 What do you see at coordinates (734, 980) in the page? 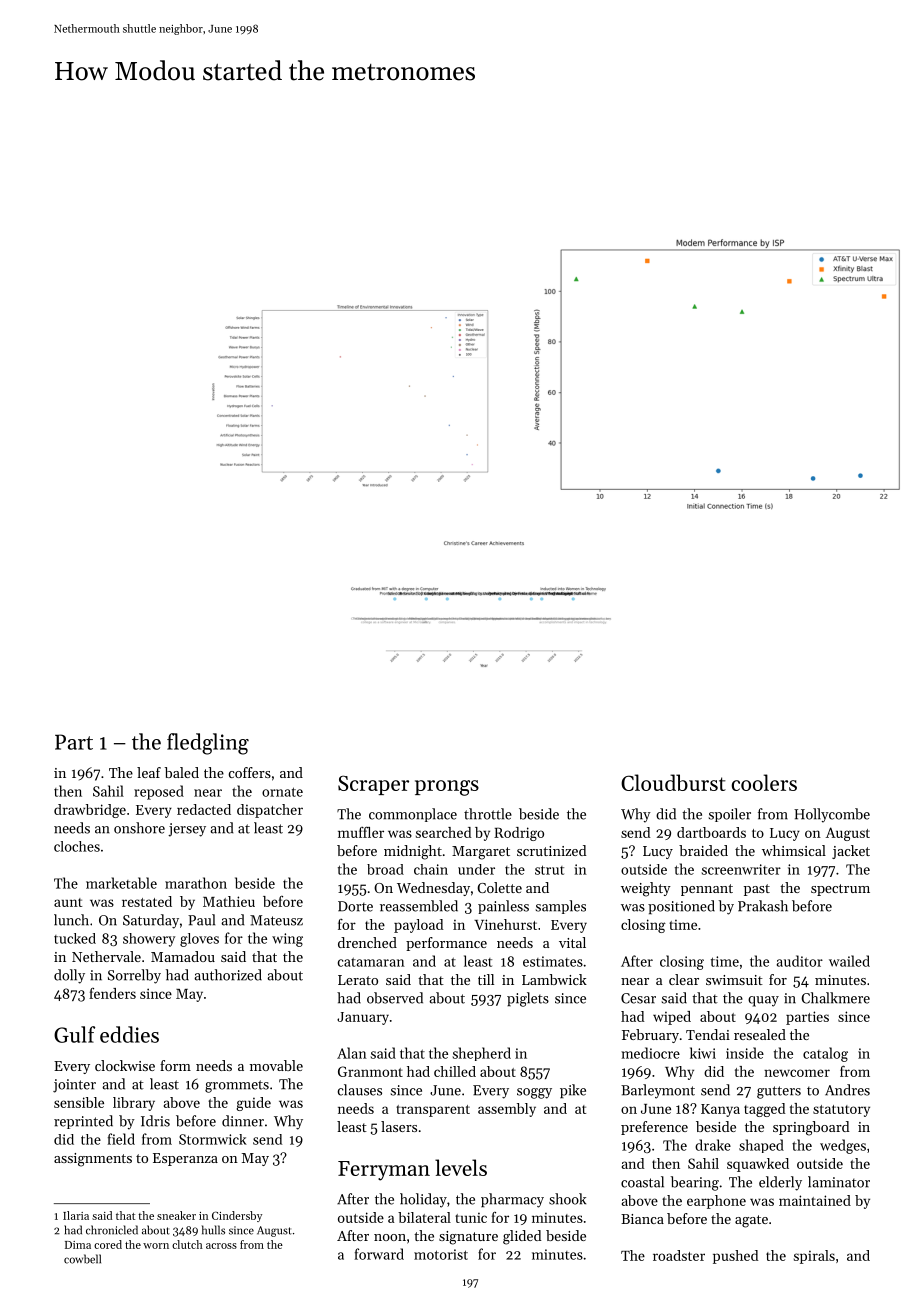
I see `swimsuit` at bounding box center [734, 980].
